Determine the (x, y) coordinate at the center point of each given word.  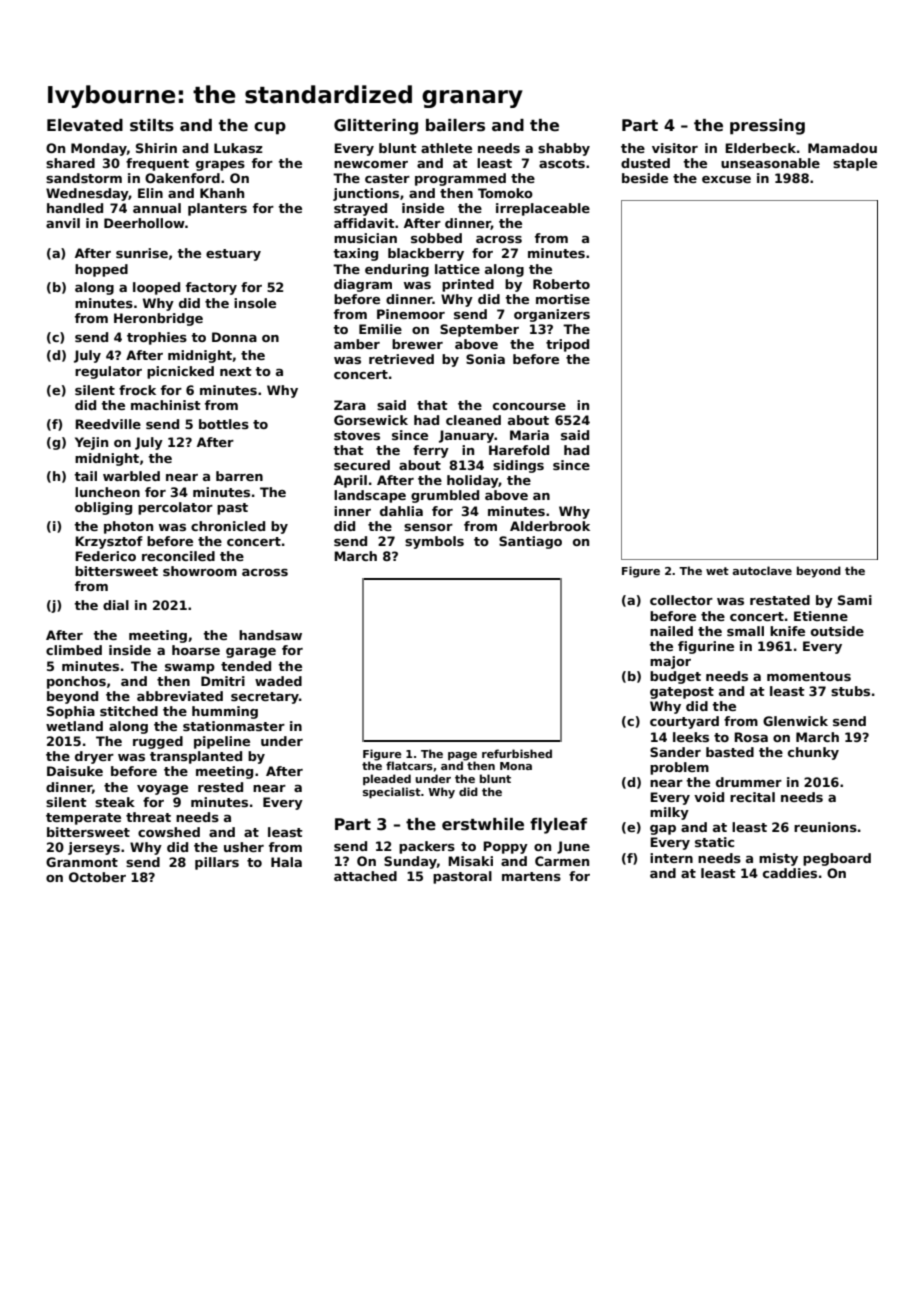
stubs (850, 691)
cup (270, 128)
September (479, 330)
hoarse (196, 650)
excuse (726, 179)
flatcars (409, 765)
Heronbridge (158, 319)
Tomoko (505, 193)
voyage (162, 790)
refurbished (517, 753)
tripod (567, 345)
